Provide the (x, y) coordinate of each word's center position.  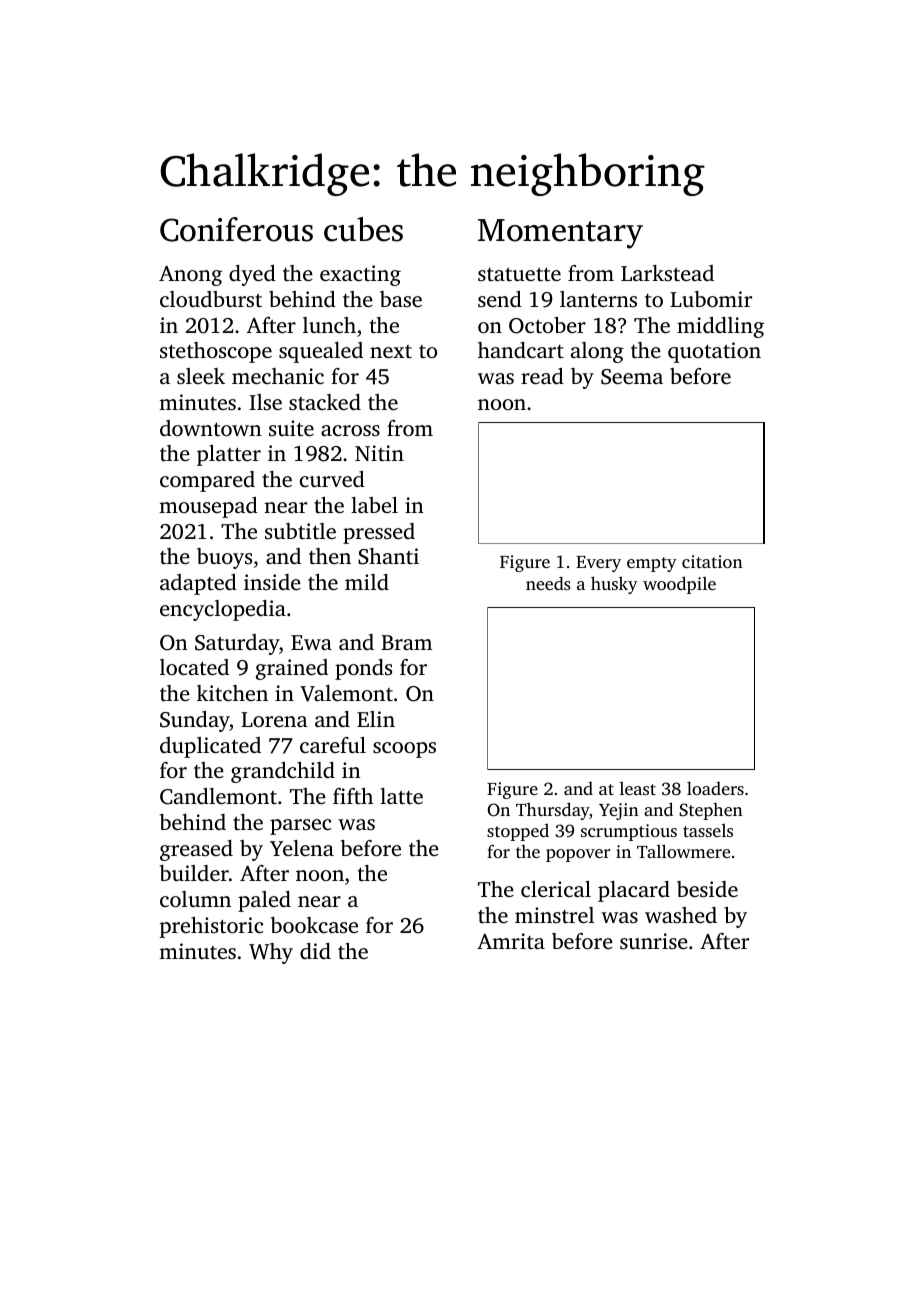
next (391, 351)
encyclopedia (223, 610)
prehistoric (212, 927)
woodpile (679, 585)
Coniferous (236, 229)
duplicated (210, 747)
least (638, 788)
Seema (632, 377)
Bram (406, 642)
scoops (404, 750)
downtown (211, 428)
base (401, 299)
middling (720, 327)
